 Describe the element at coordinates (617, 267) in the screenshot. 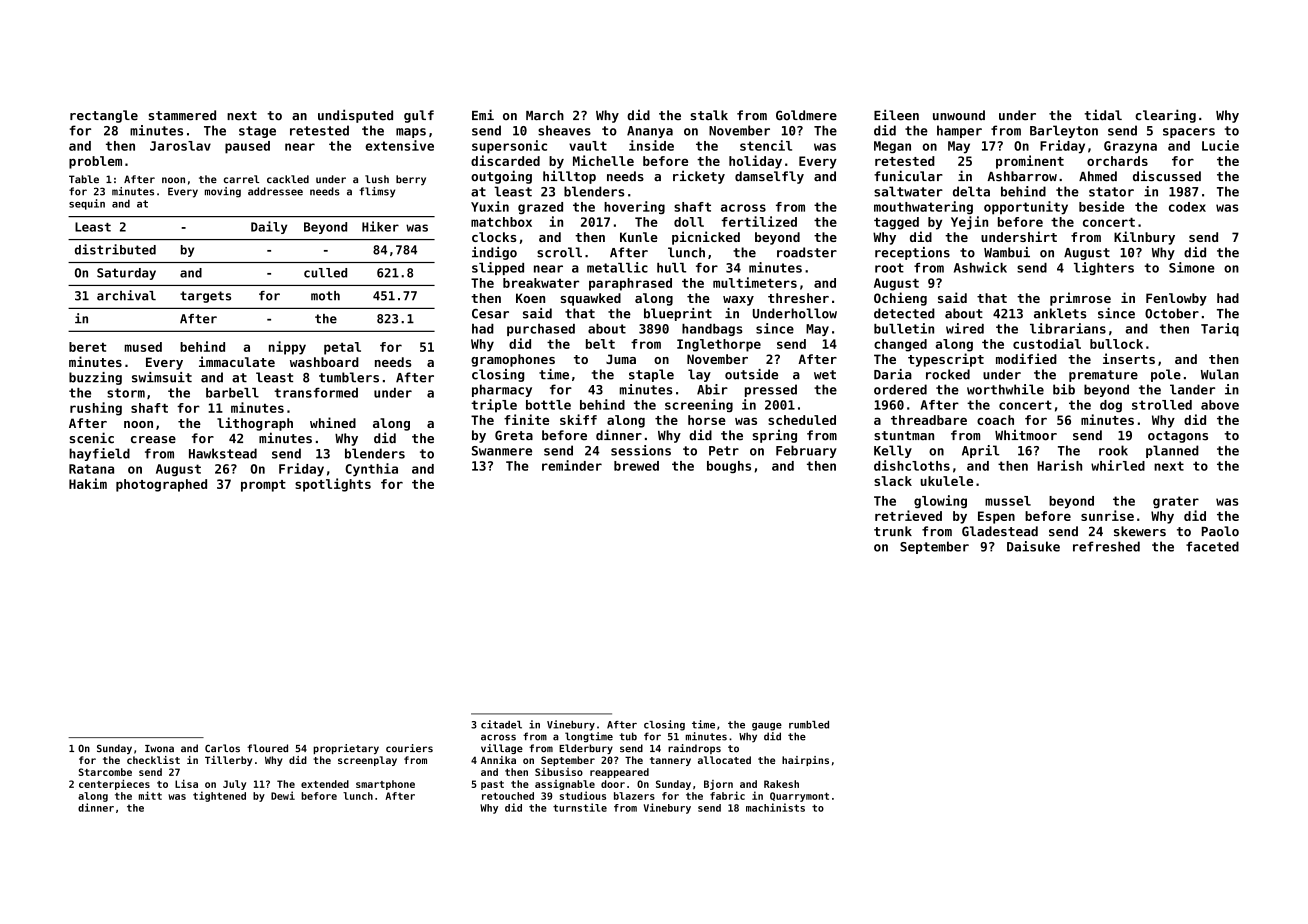

I see `metallic` at that location.
